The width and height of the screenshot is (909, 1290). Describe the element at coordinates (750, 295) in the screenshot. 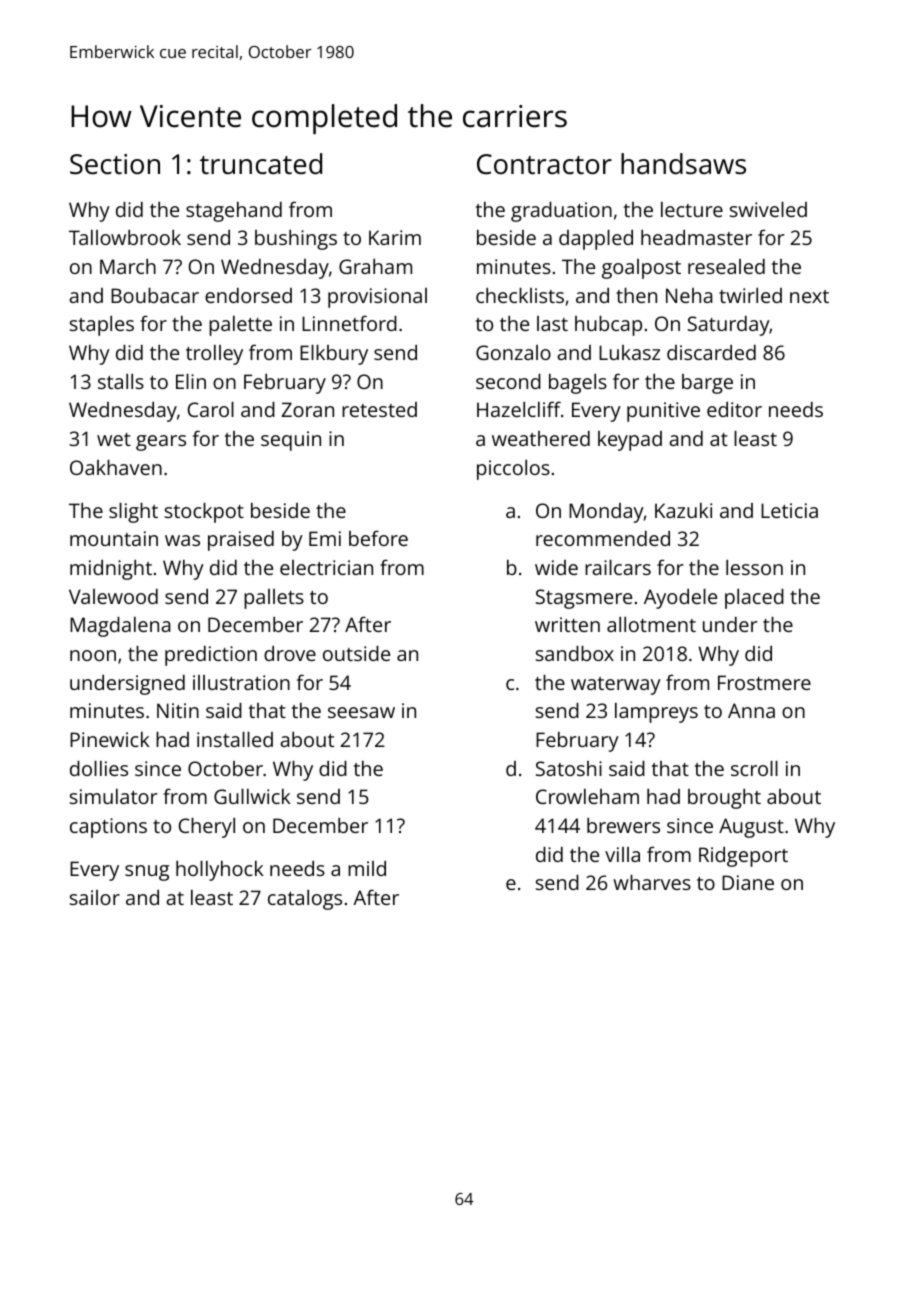

I see `twirled` at that location.
